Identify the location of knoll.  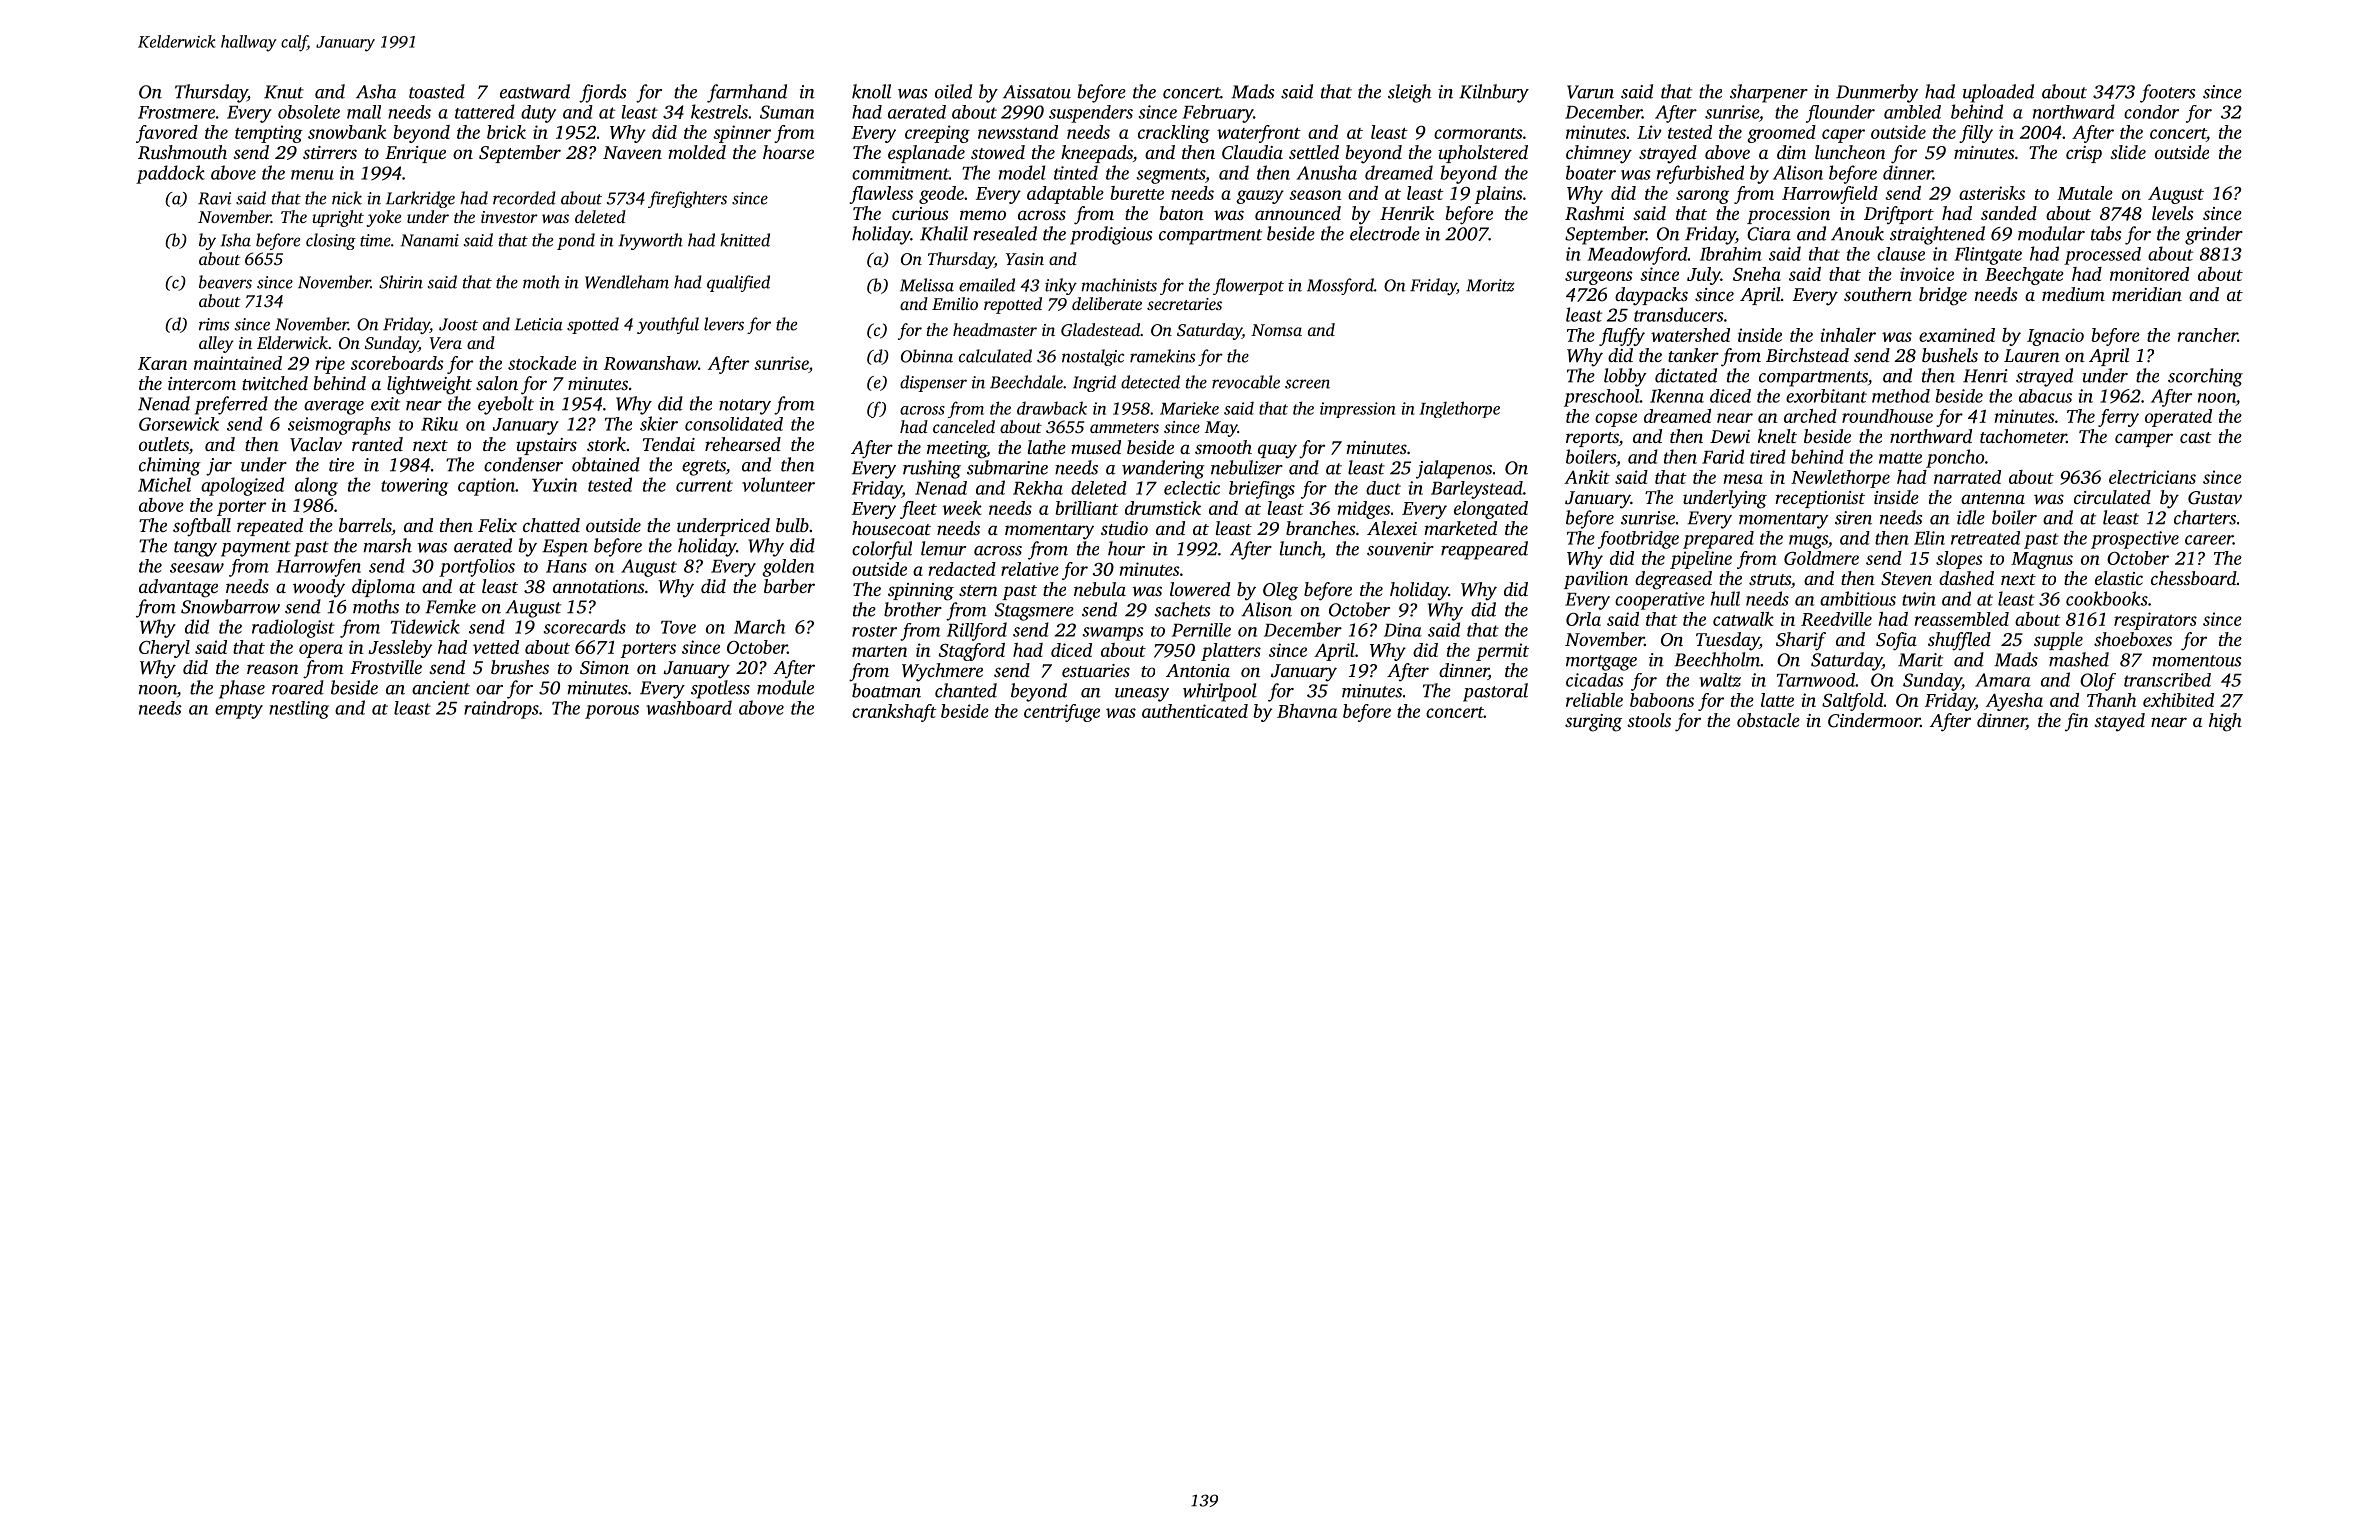
(871, 91).
